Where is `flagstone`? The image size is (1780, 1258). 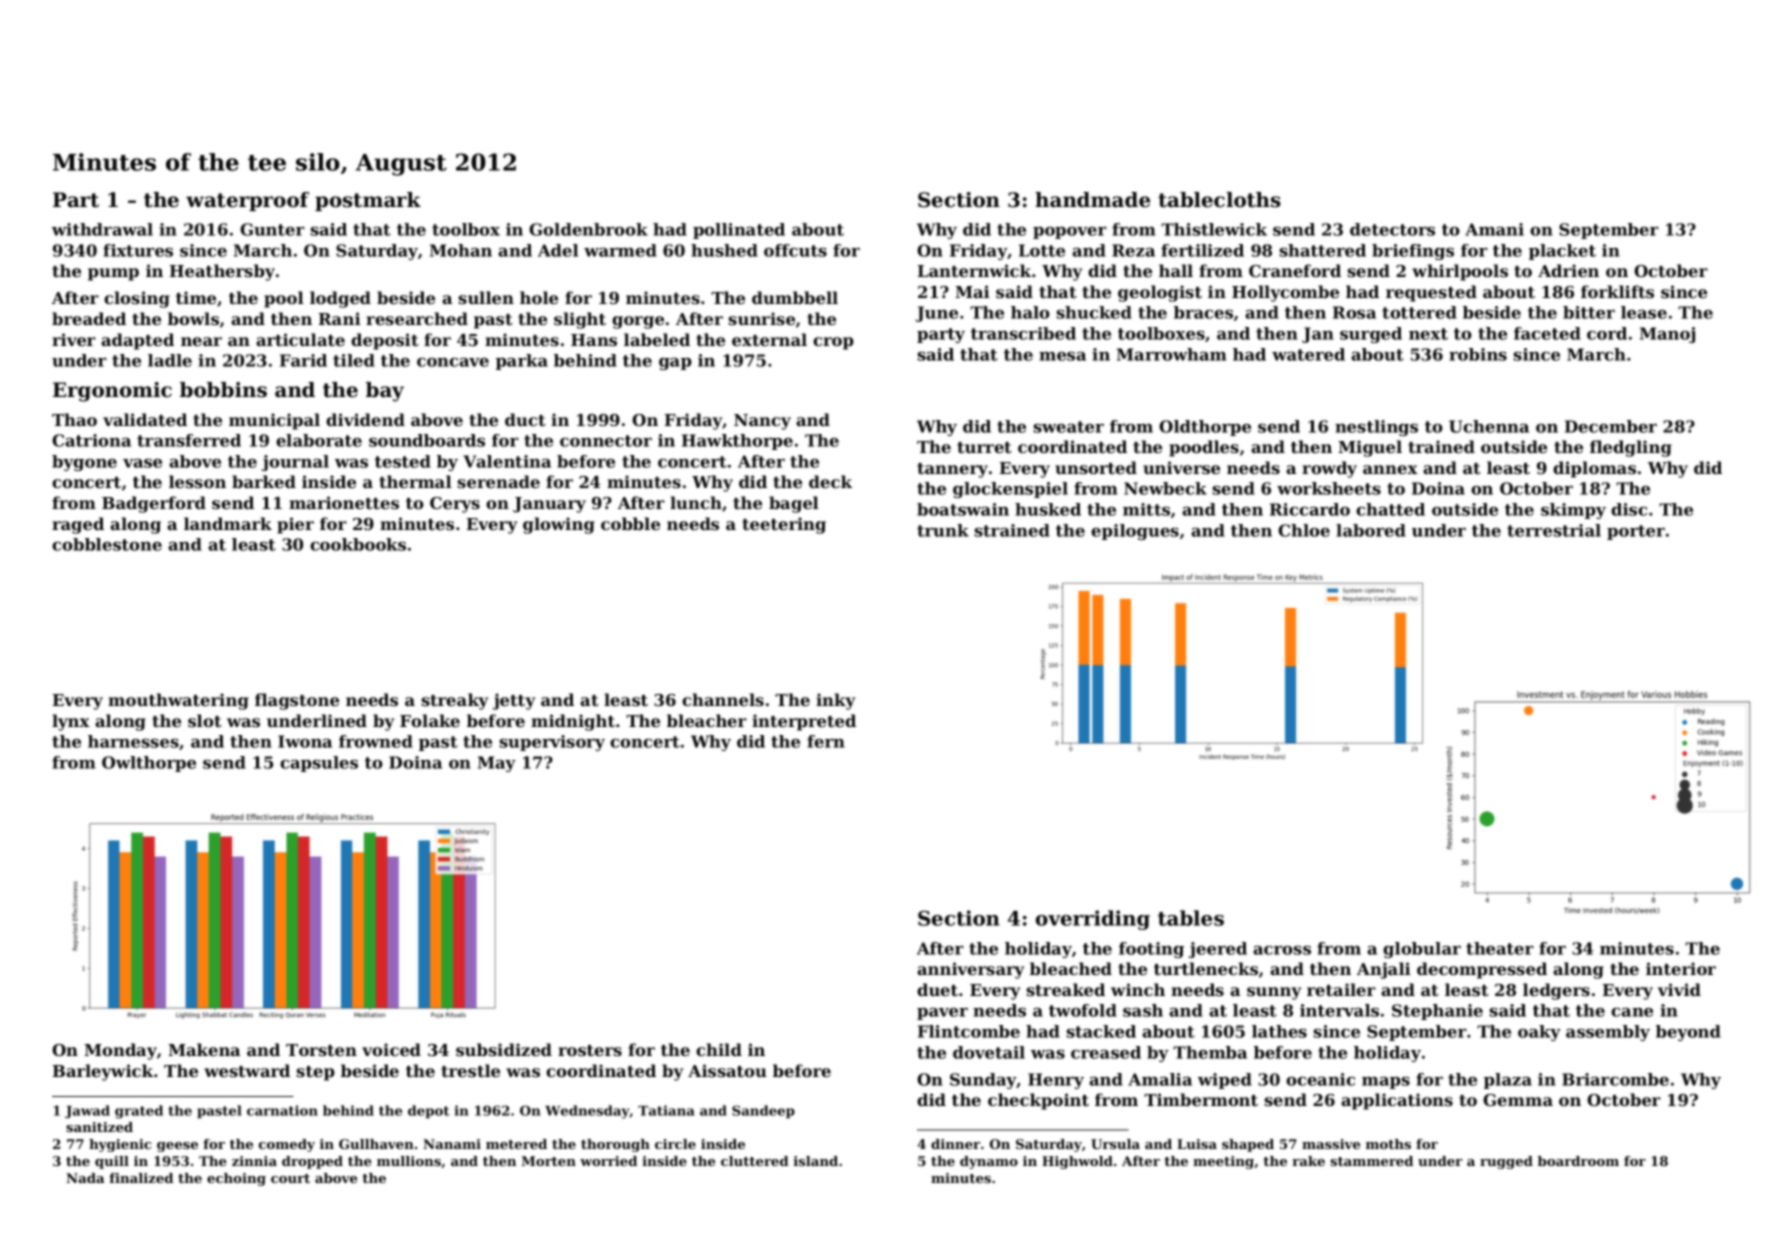
flagstone is located at coordinates (297, 701).
